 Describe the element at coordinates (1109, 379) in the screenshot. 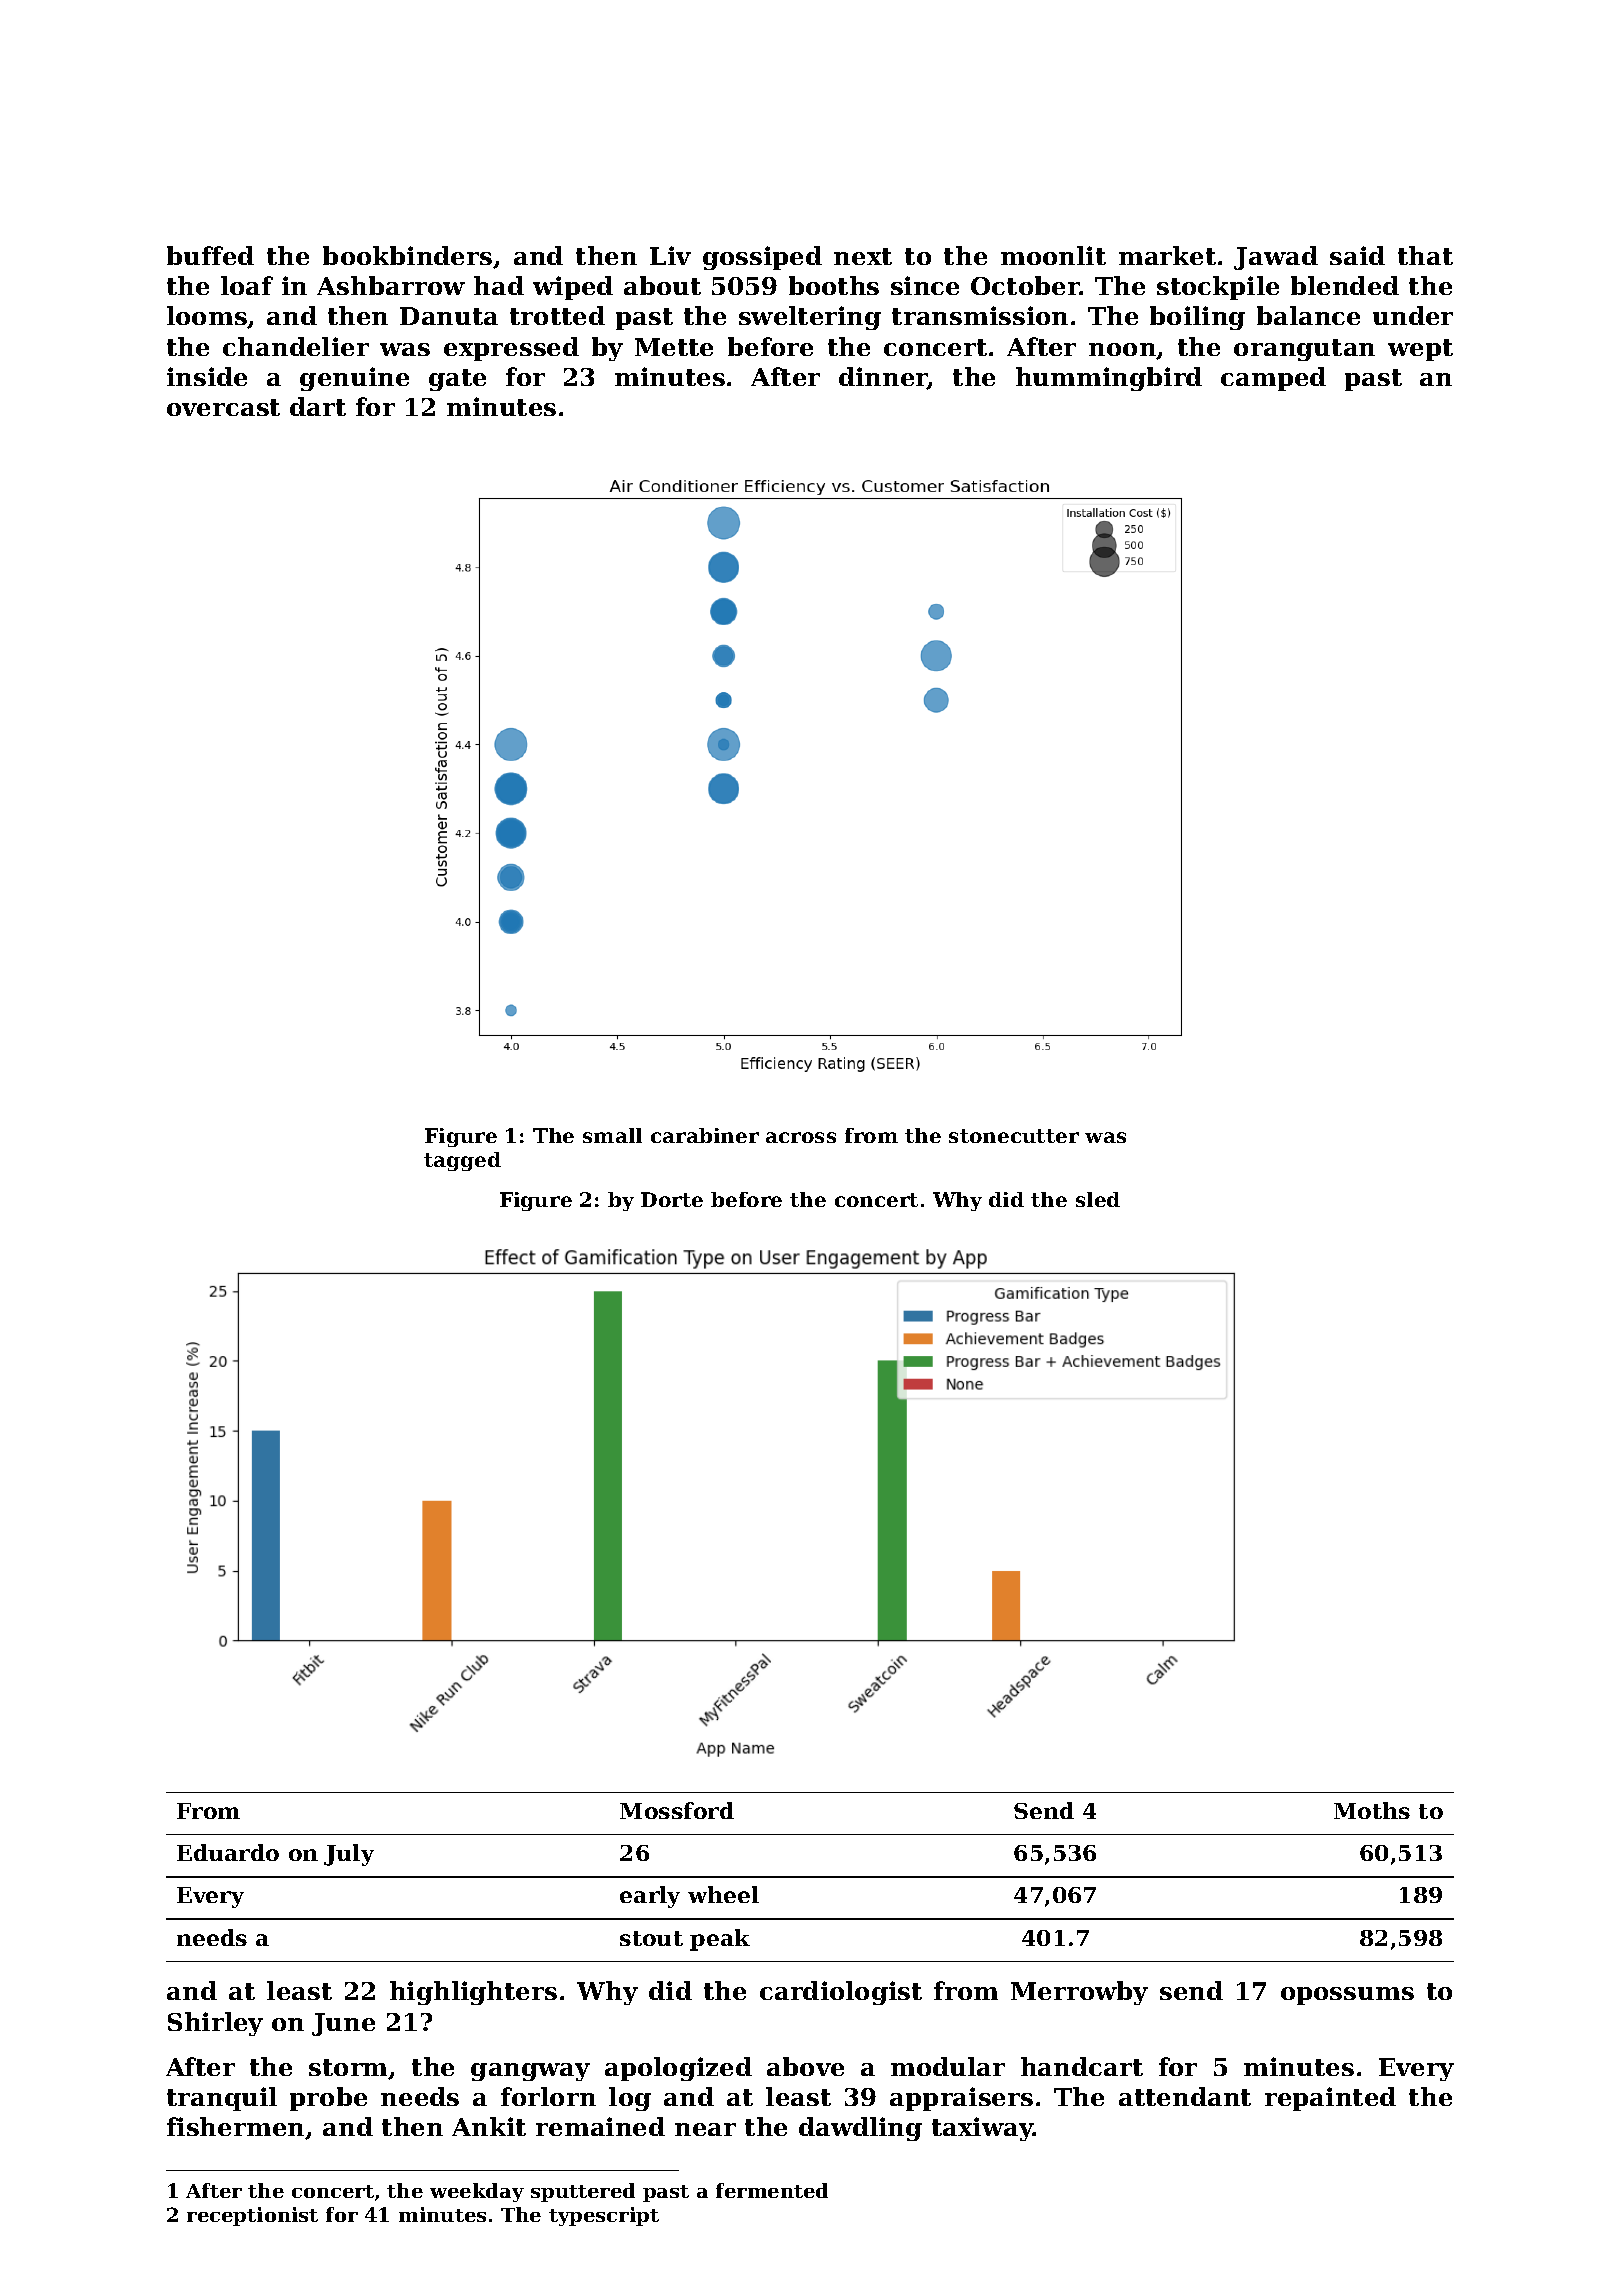

I see `hummingbird` at that location.
